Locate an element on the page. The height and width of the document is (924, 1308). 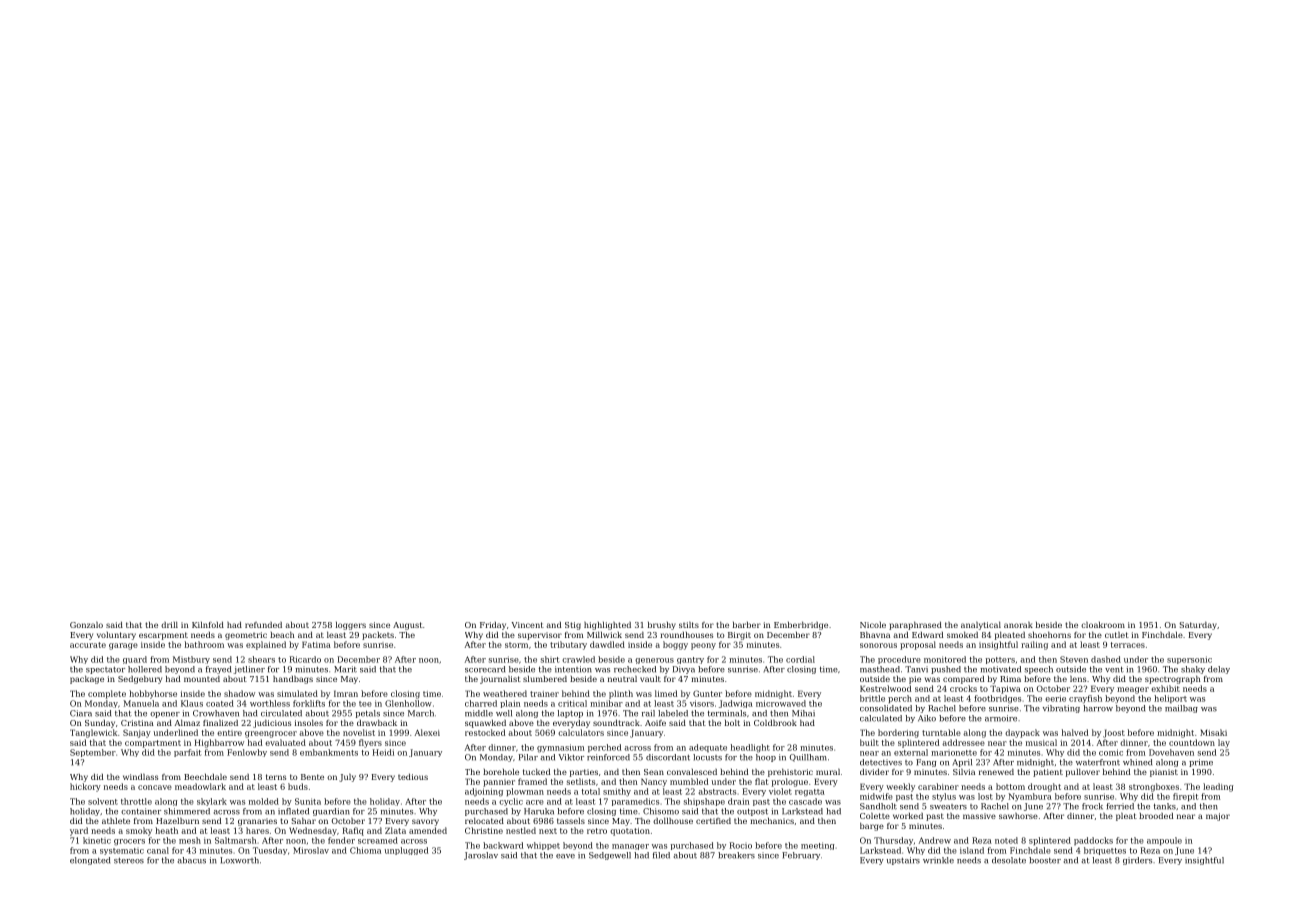
Kilnfold is located at coordinates (208, 624).
